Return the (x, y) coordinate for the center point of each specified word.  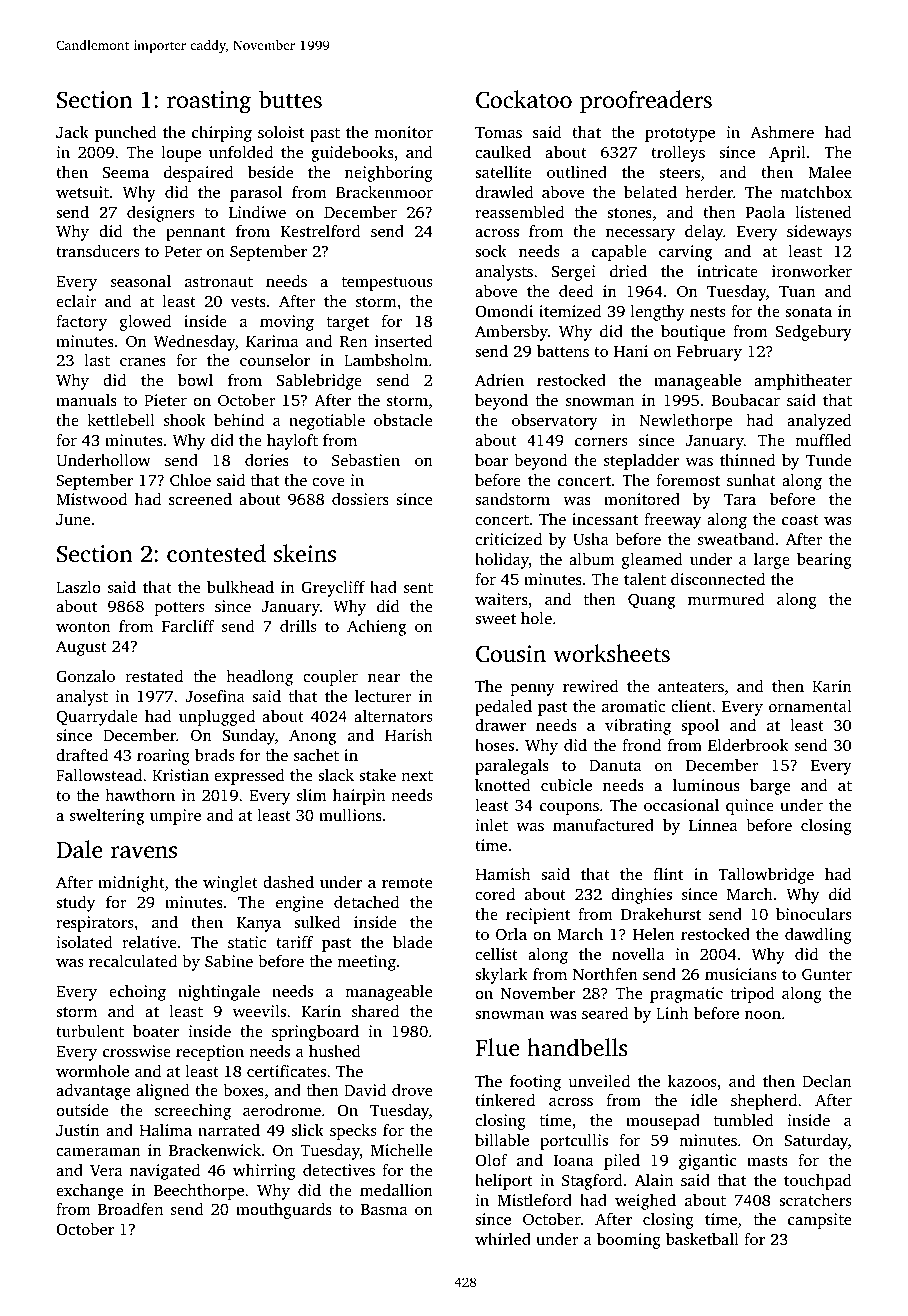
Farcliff (188, 626)
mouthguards (284, 1211)
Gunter (827, 974)
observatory (555, 422)
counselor (275, 360)
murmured (726, 599)
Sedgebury (814, 333)
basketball (702, 1239)
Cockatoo (524, 99)
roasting (209, 102)
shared (375, 1011)
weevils (259, 1011)
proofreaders (646, 101)
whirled (503, 1239)
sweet (495, 619)
